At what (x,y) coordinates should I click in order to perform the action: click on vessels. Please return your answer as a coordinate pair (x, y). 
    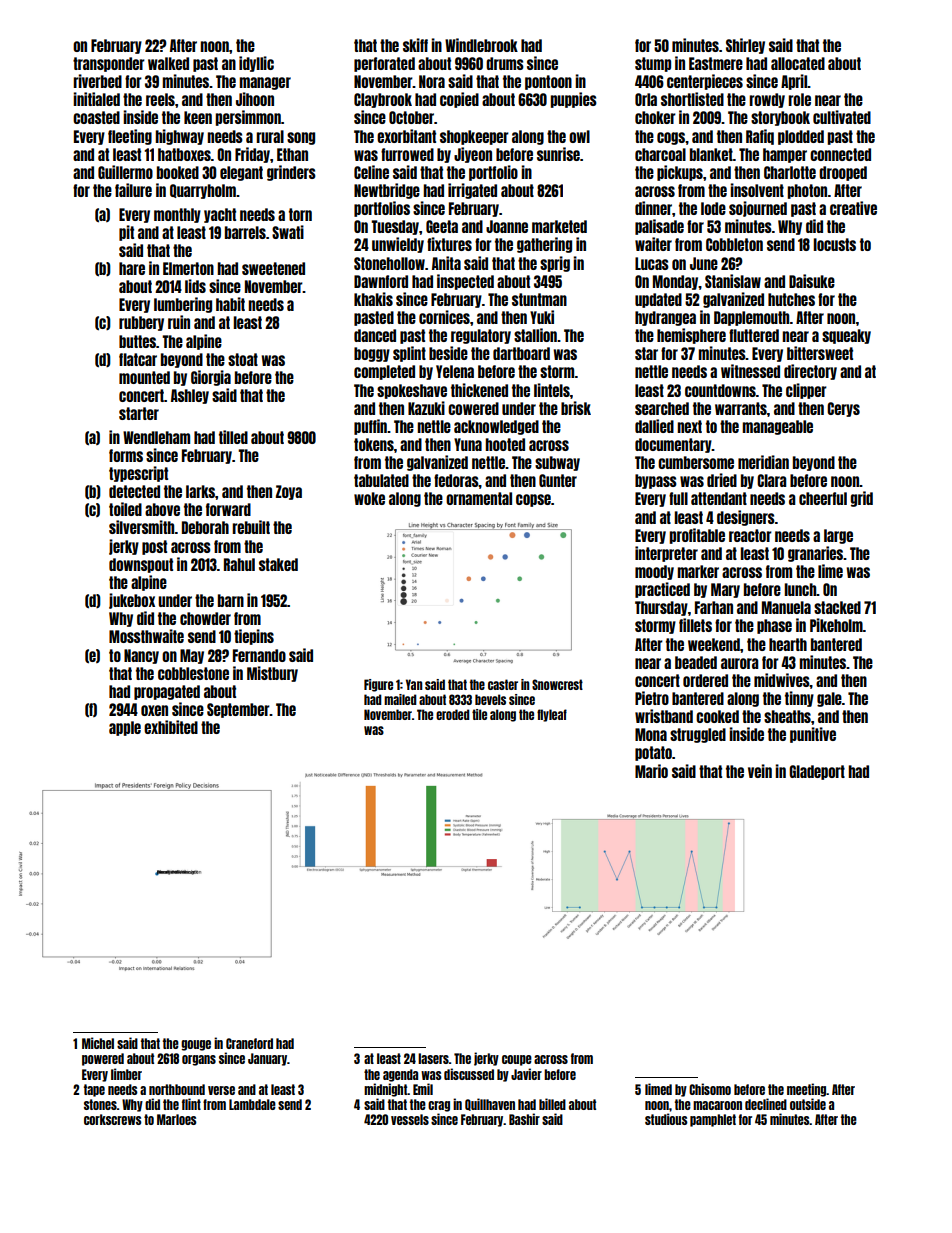
    Looking at the image, I should click on (410, 1119).
